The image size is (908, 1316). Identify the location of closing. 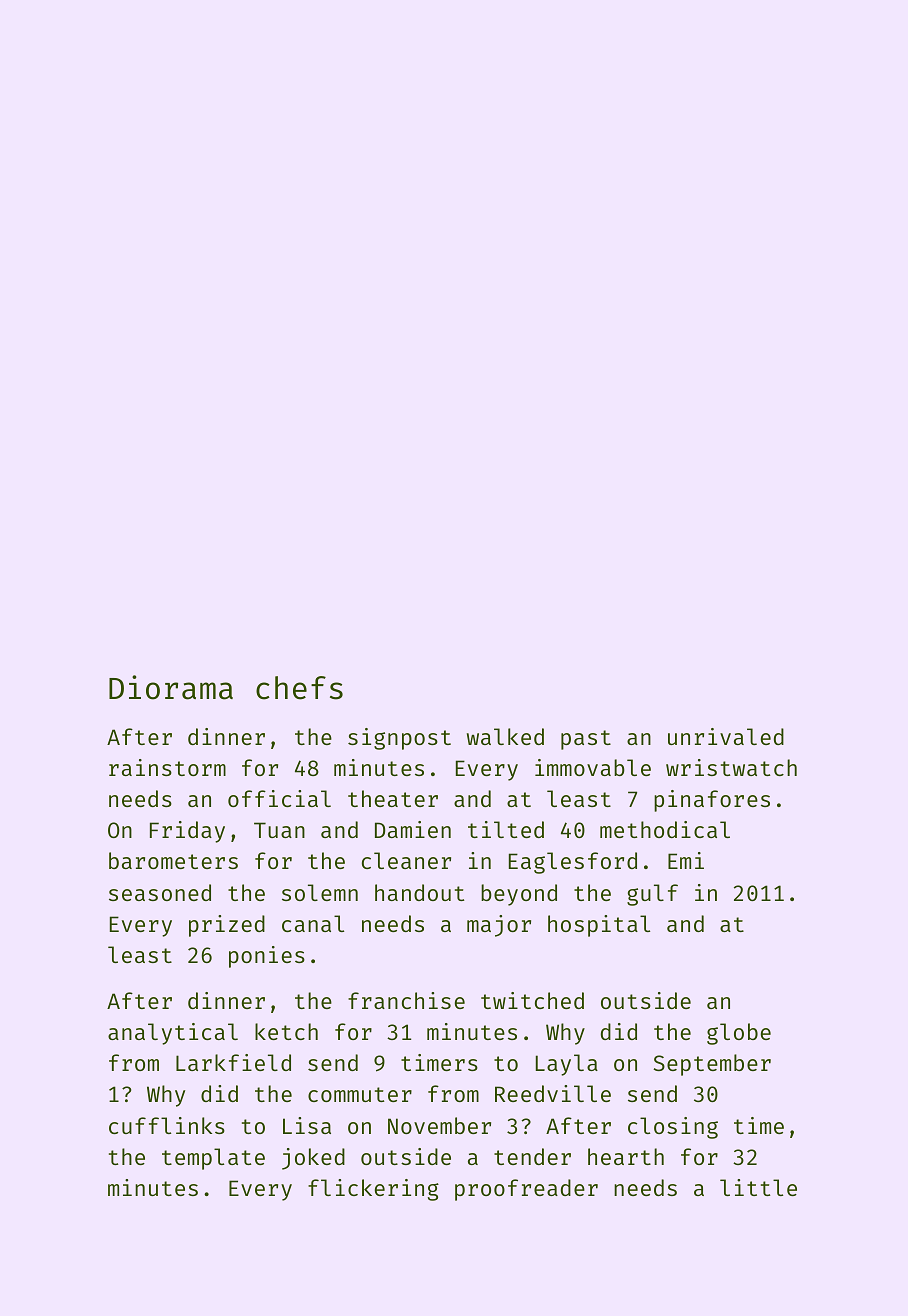
(673, 1128).
